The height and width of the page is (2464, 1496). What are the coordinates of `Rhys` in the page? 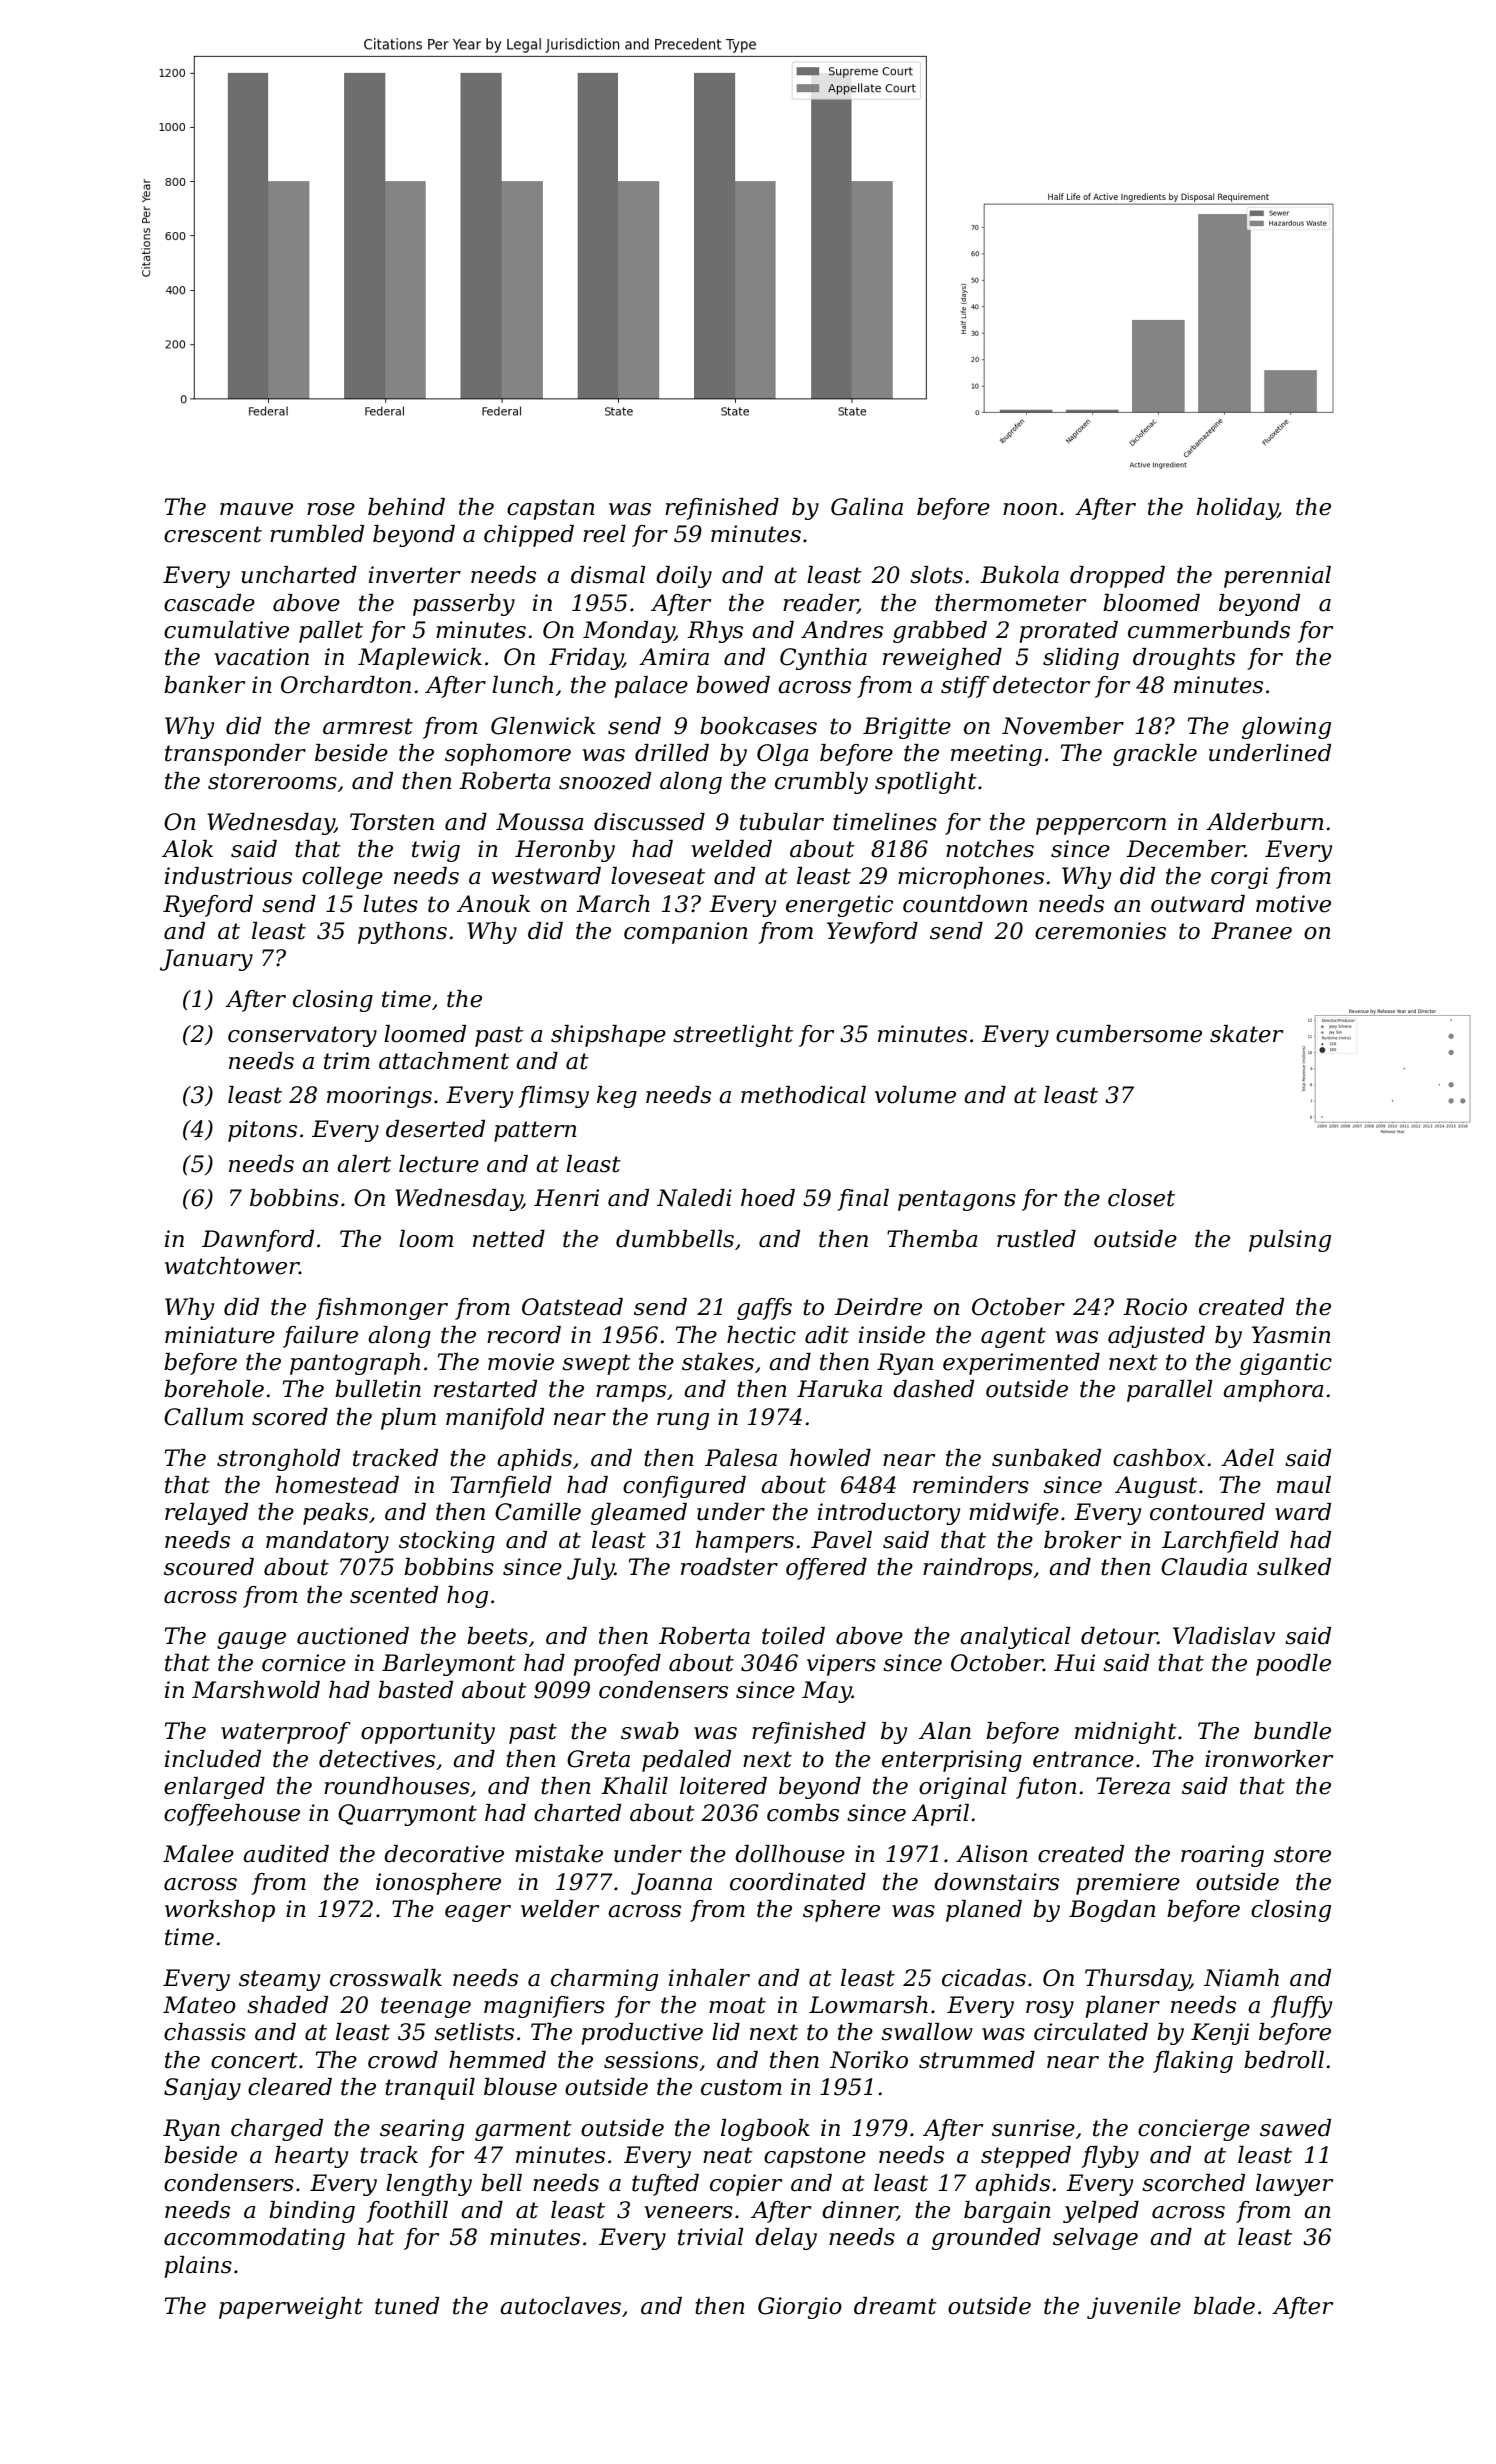 It's located at (715, 632).
